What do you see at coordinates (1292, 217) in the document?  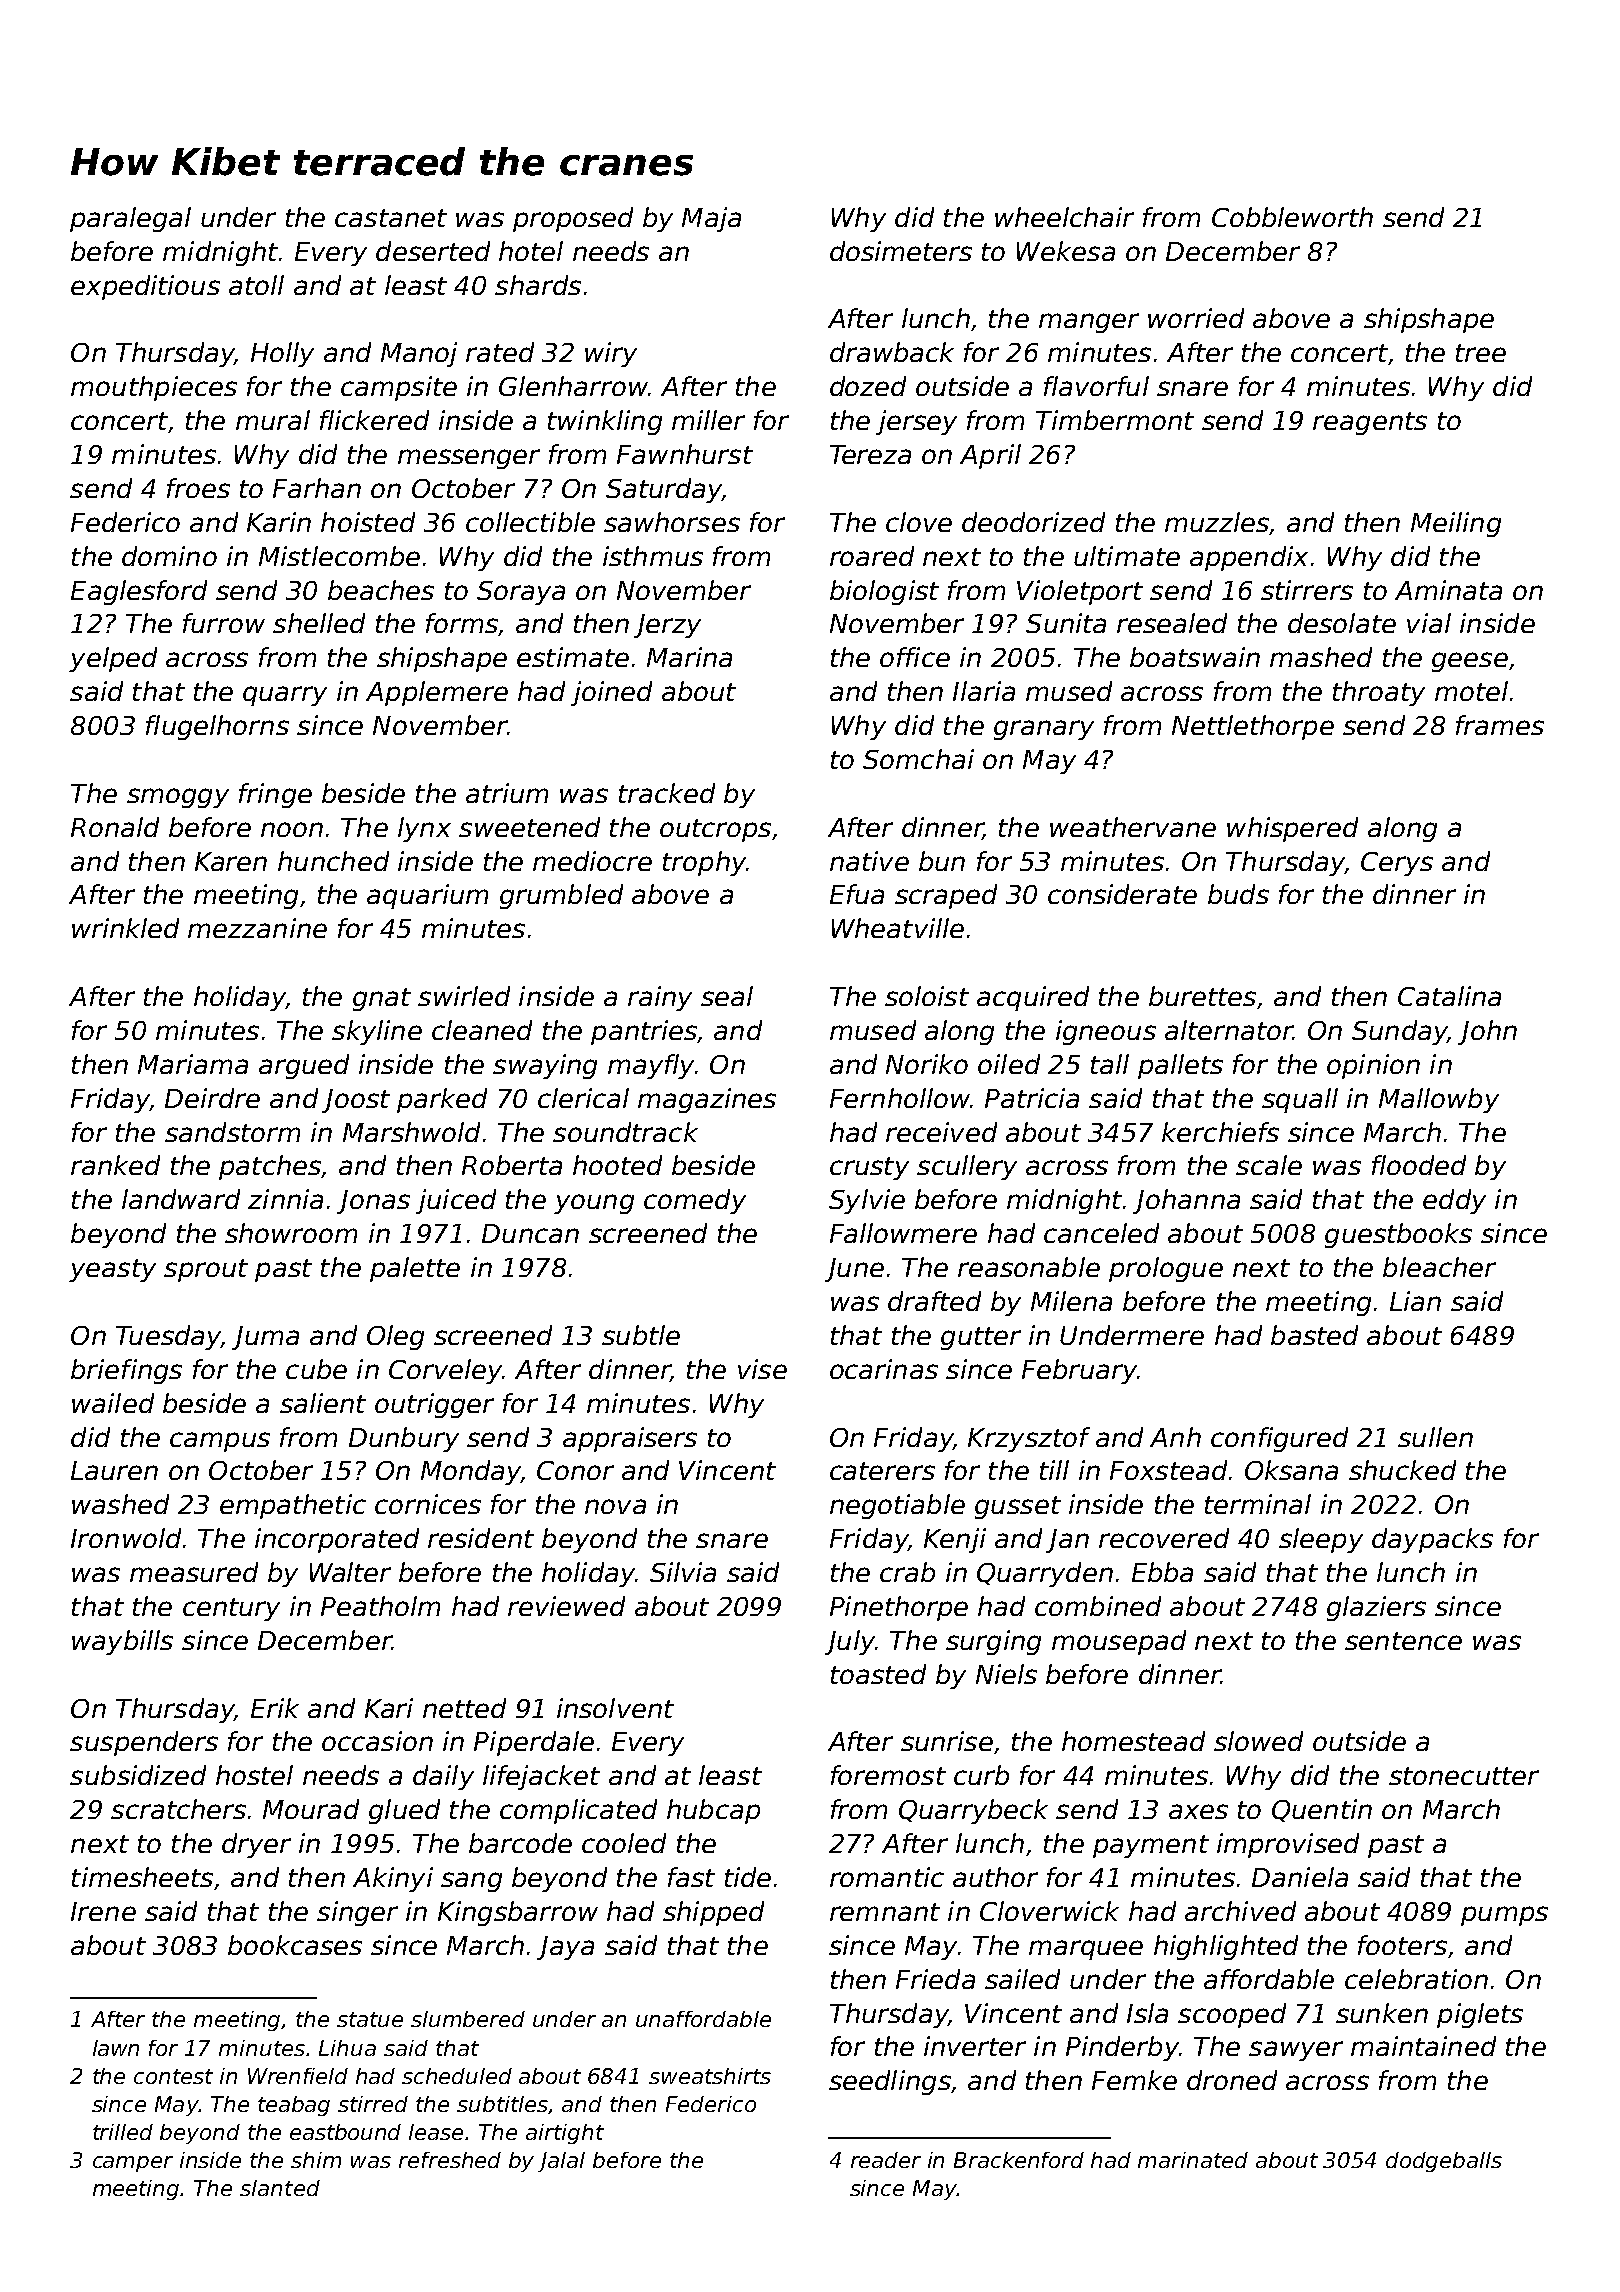 I see `Cobbleworth` at bounding box center [1292, 217].
